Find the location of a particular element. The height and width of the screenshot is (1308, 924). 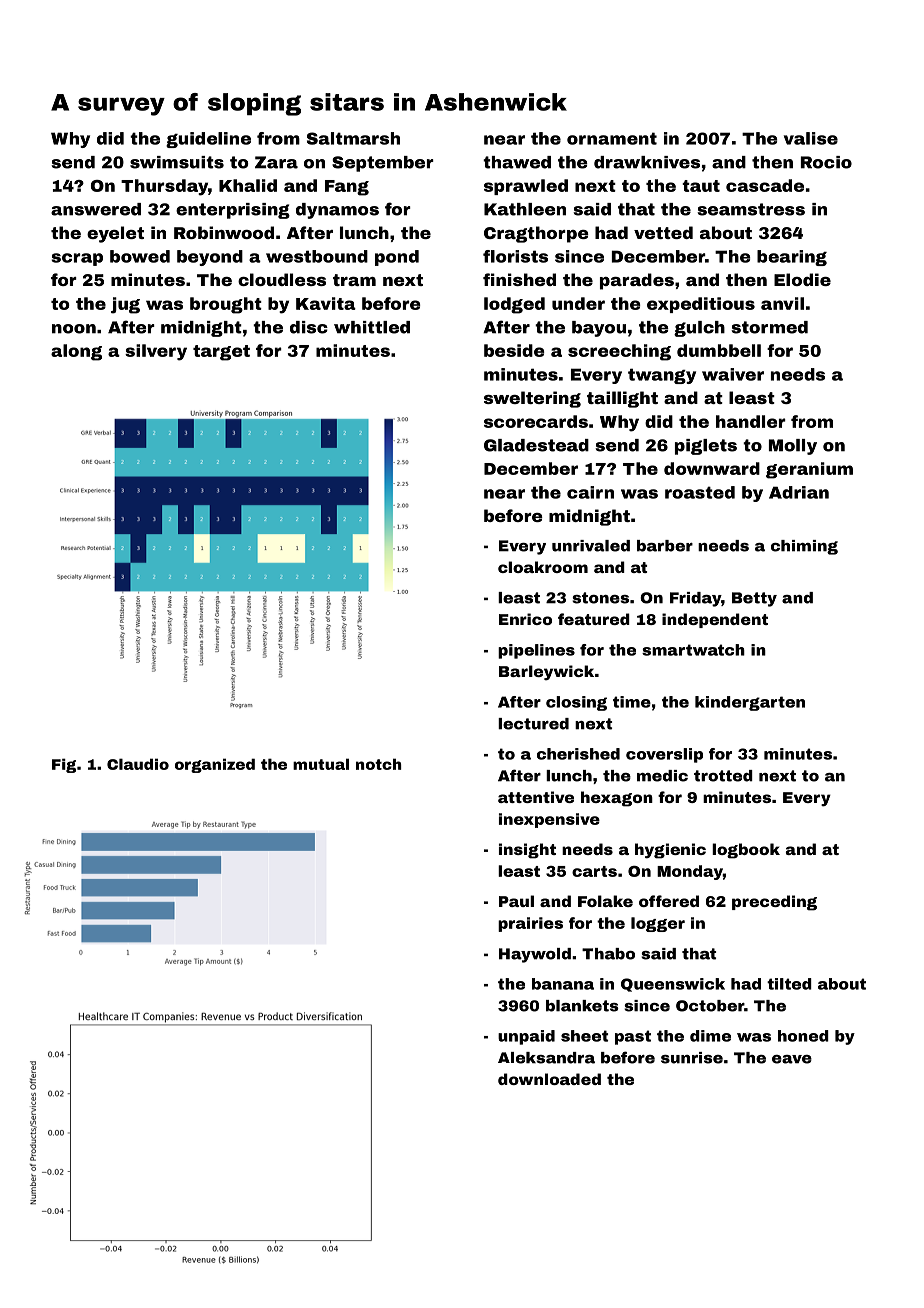

downward is located at coordinates (712, 468).
